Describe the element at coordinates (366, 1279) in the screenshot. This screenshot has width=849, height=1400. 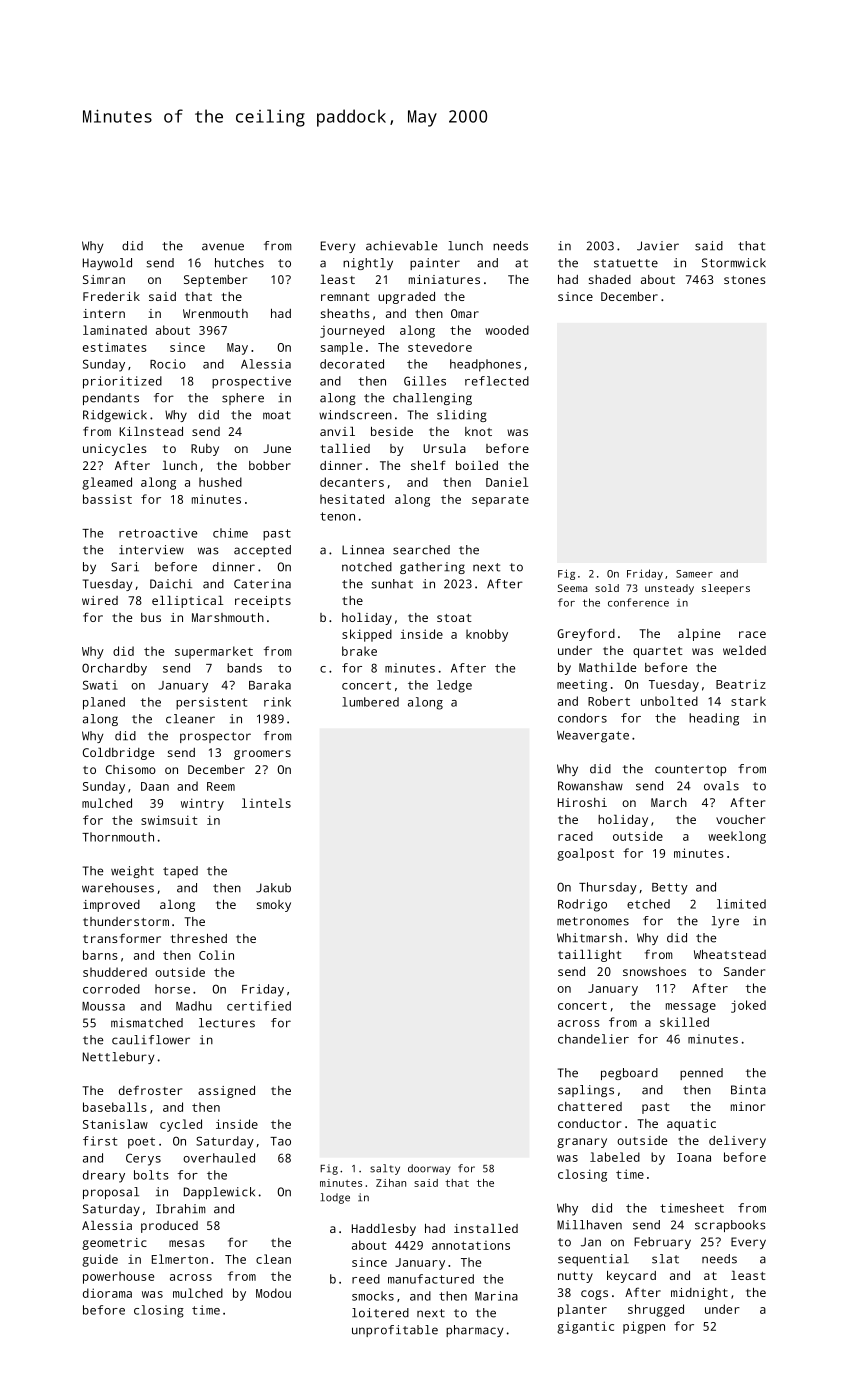
I see `reed` at that location.
